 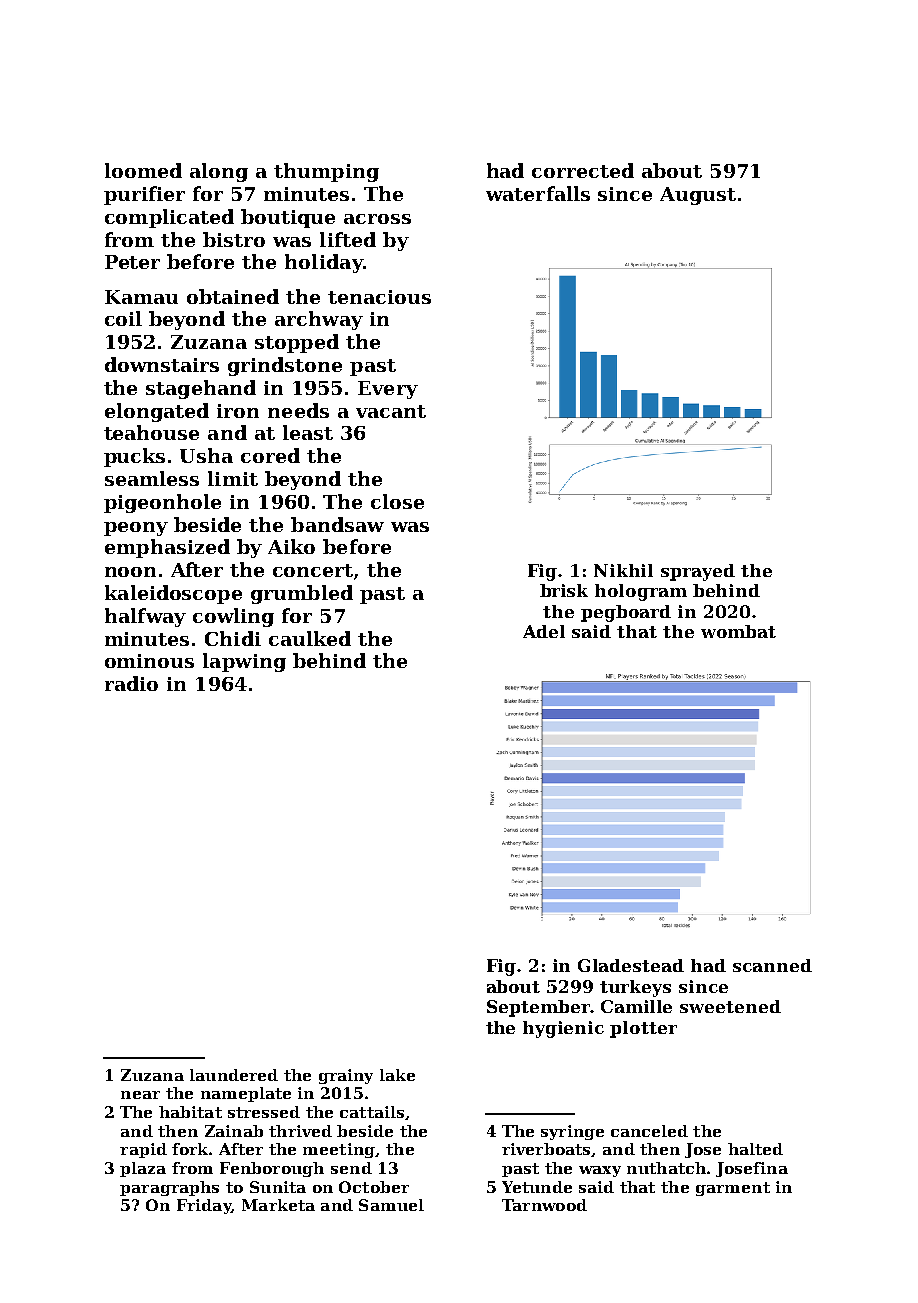 I want to click on vacant, so click(x=391, y=411).
